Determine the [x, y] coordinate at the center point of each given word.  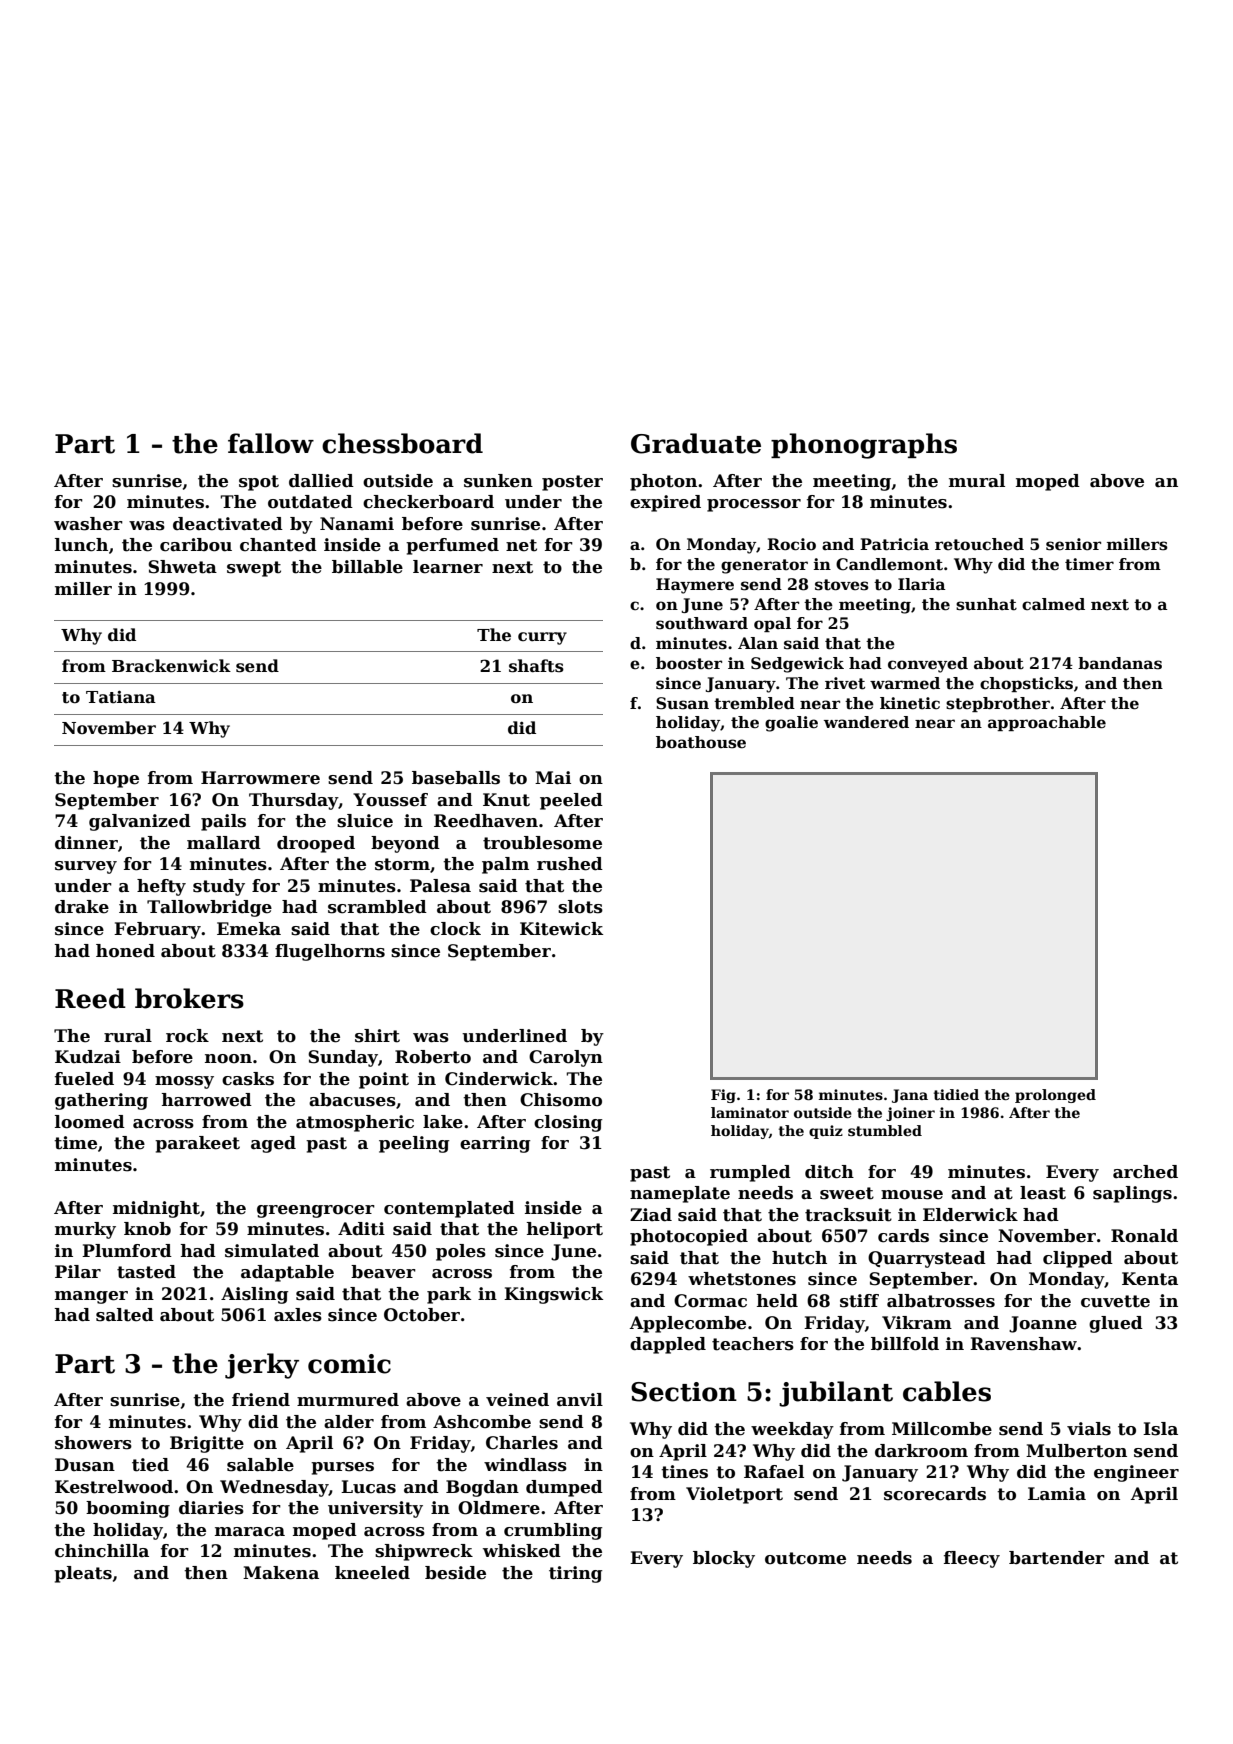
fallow [271, 443]
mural [977, 481]
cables [947, 1391]
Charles [522, 1443]
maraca [250, 1532]
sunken [498, 481]
